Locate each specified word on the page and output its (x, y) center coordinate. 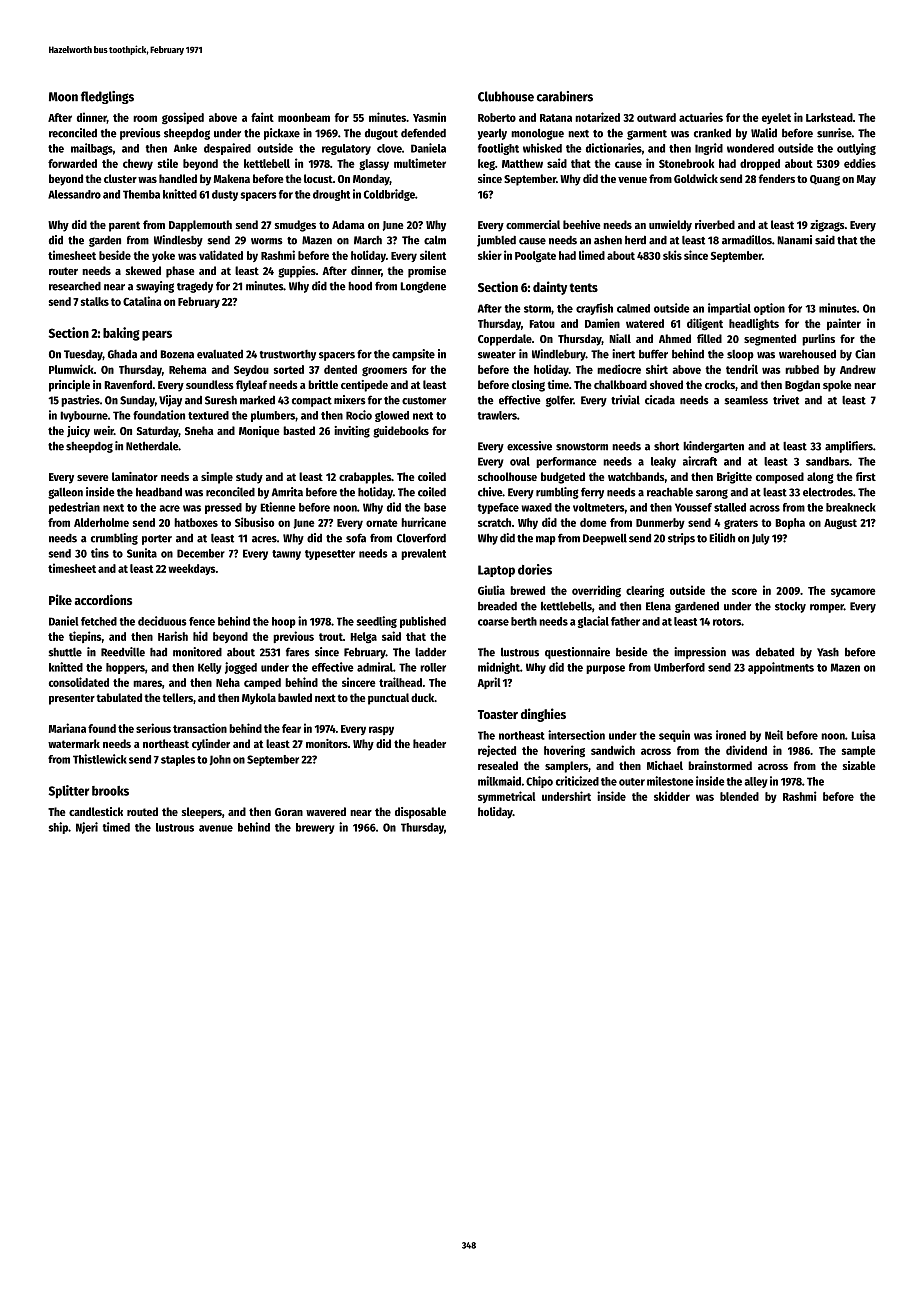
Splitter (69, 792)
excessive (529, 446)
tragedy (195, 287)
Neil (774, 735)
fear (291, 728)
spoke (837, 386)
